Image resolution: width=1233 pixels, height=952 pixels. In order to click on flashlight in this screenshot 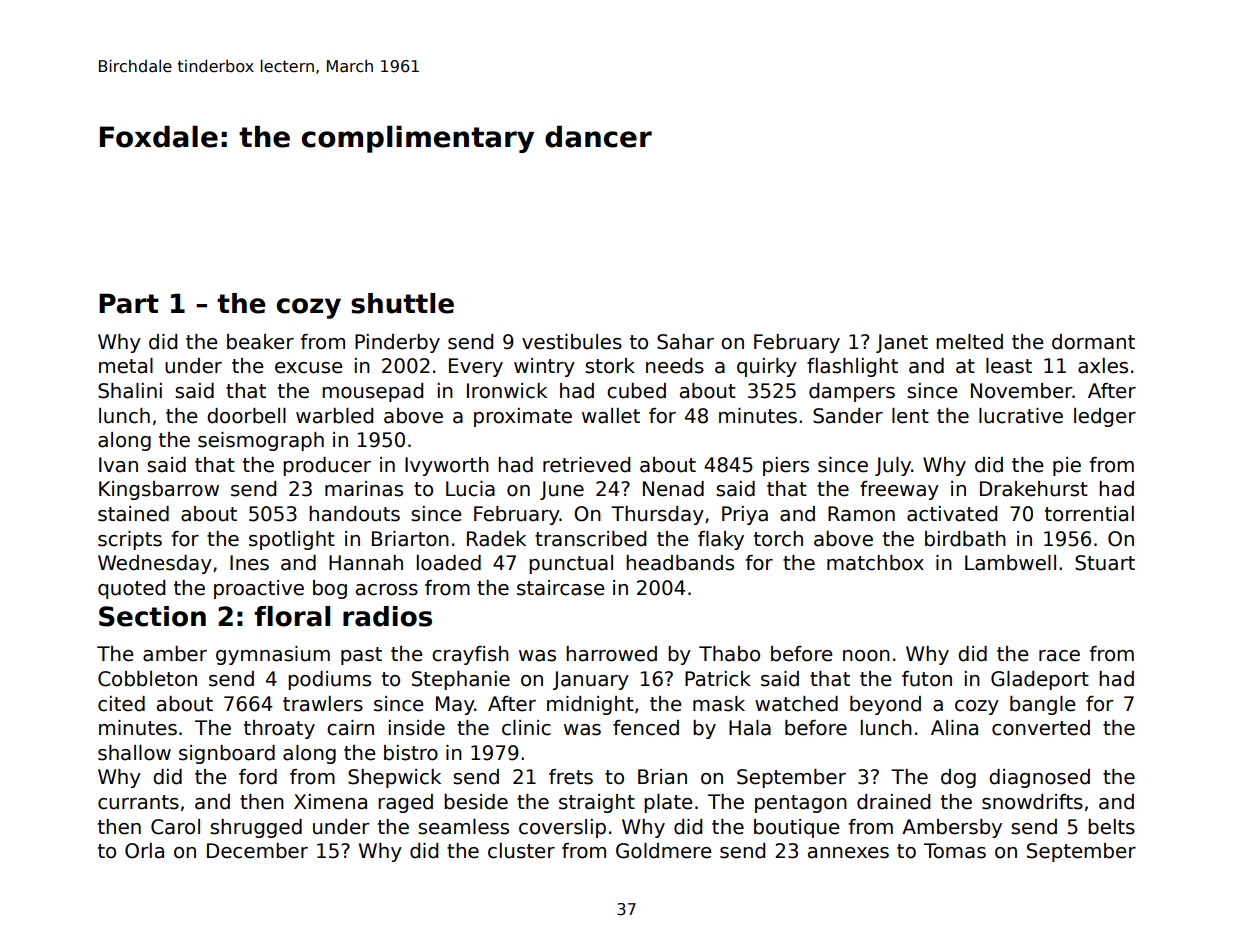, I will do `click(852, 367)`.
